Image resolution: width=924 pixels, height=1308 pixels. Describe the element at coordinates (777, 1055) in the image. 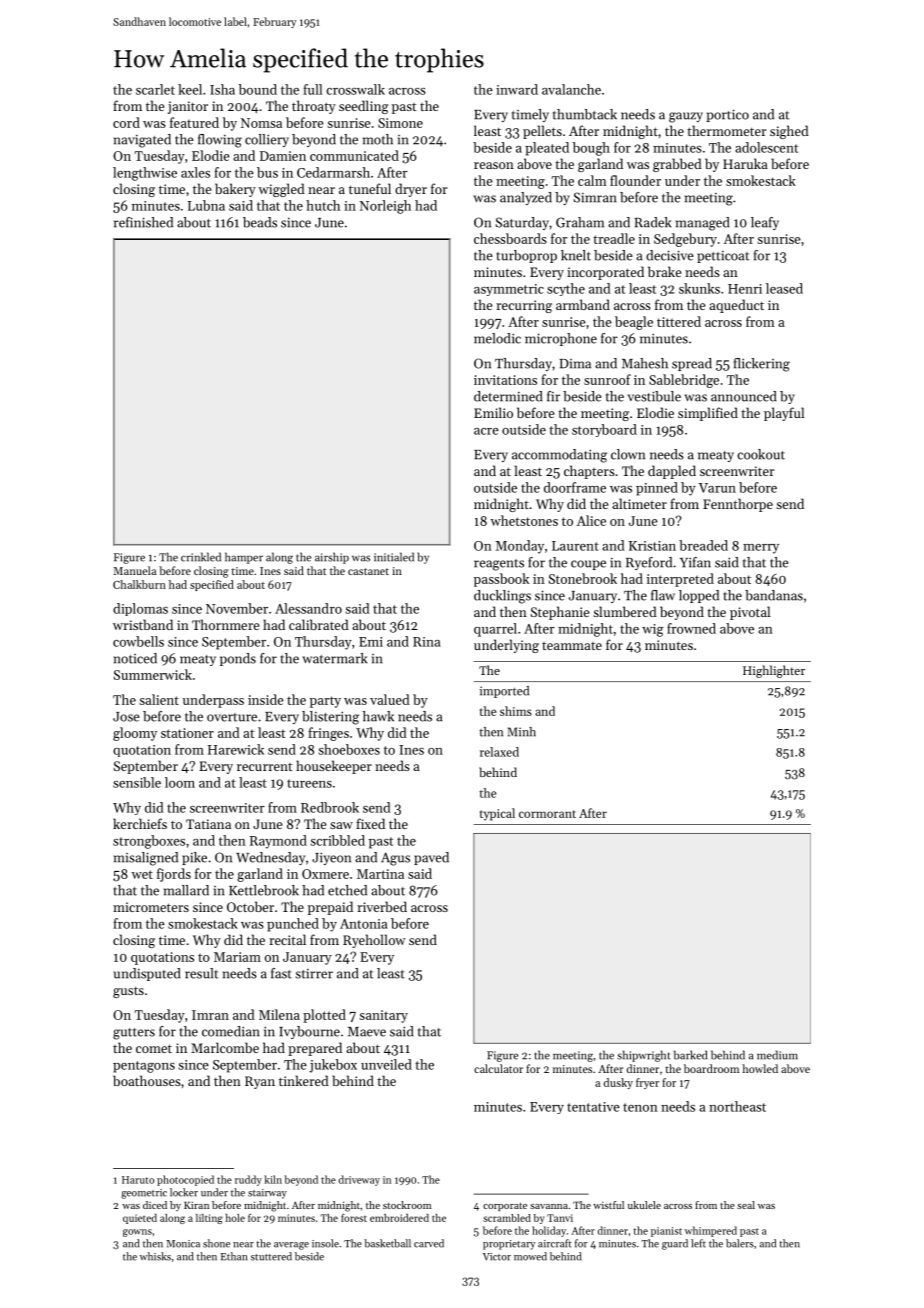

I see `medium` at that location.
